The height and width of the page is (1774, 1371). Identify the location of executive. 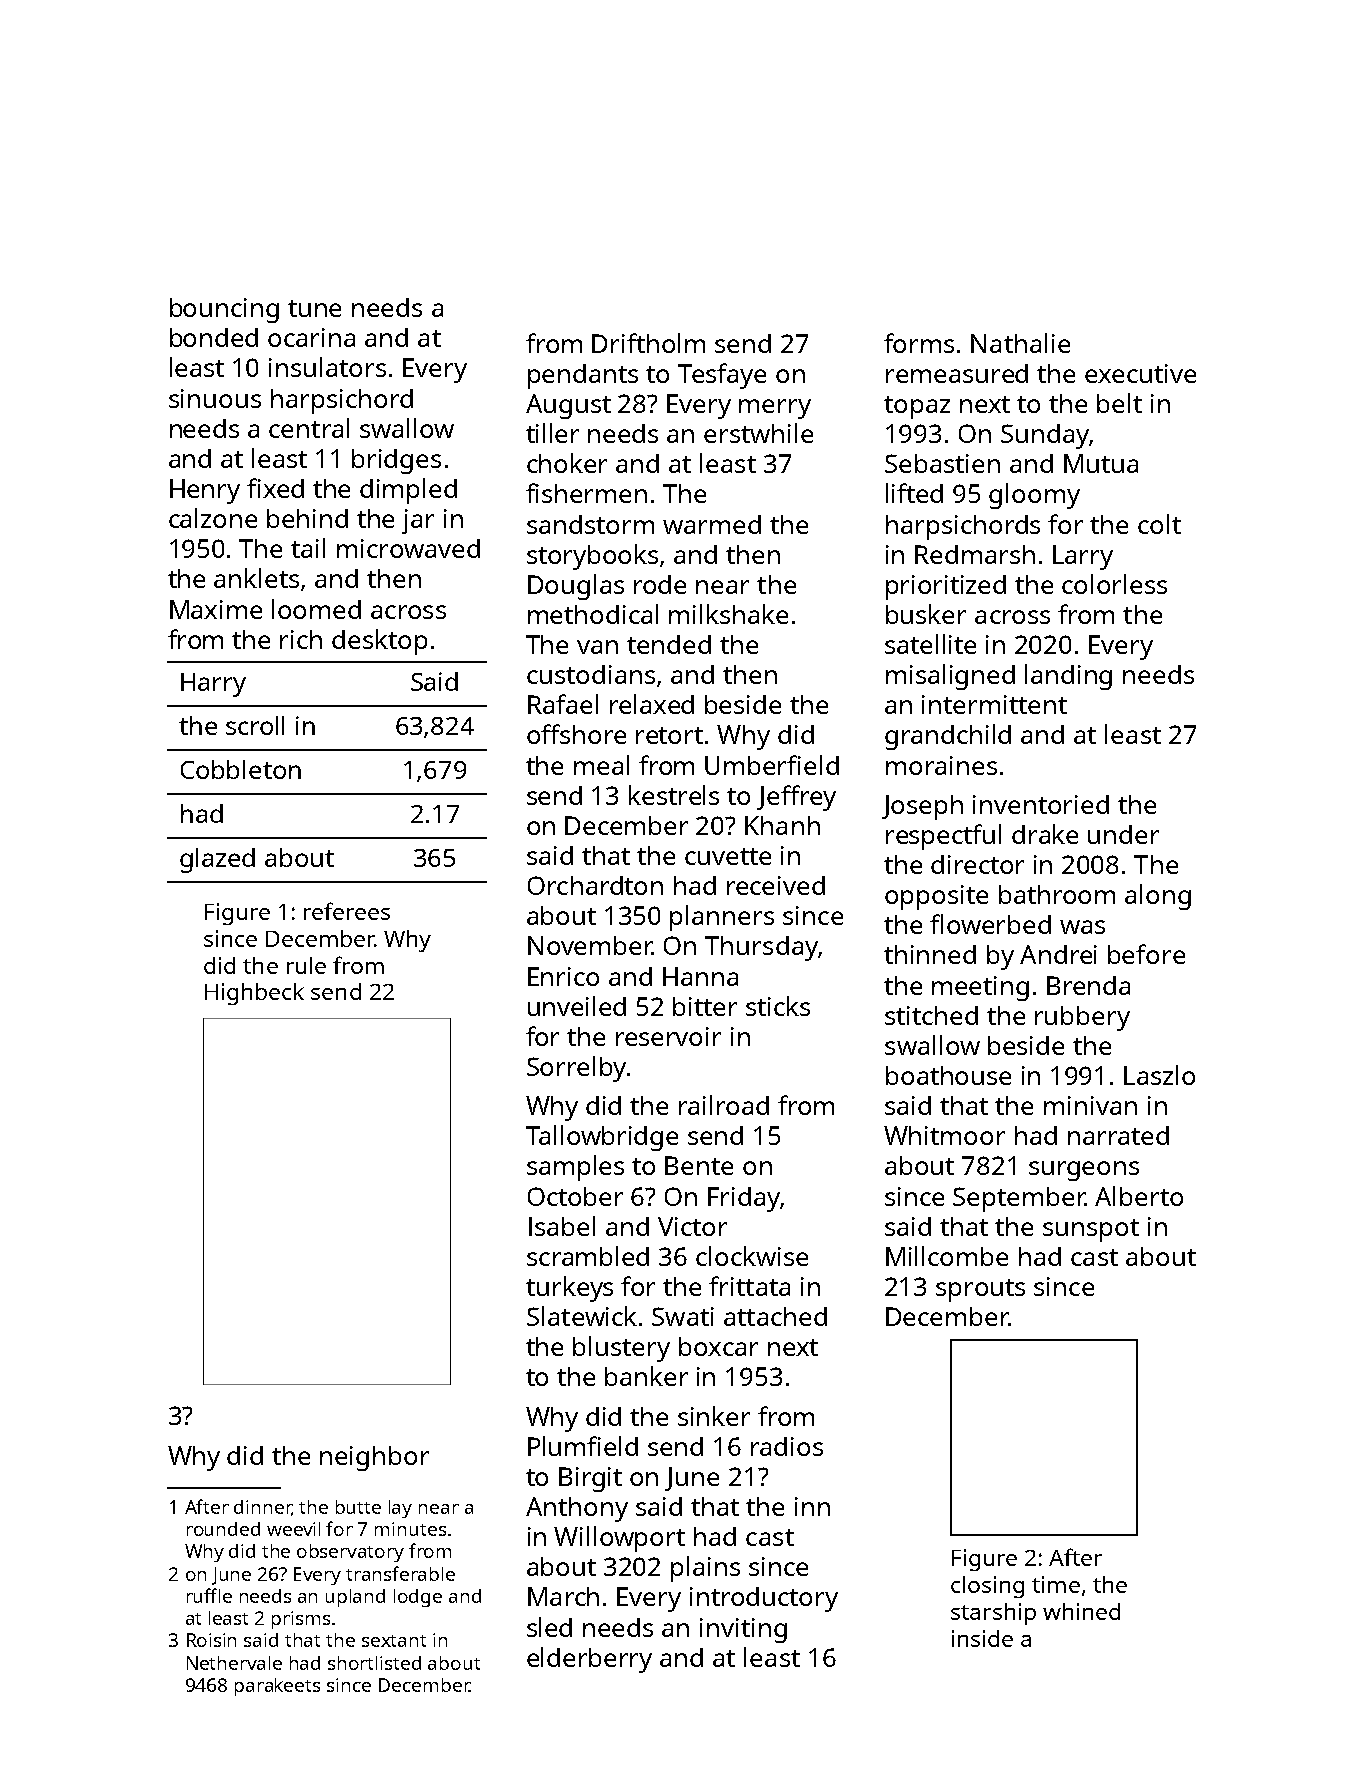
(1140, 373).
